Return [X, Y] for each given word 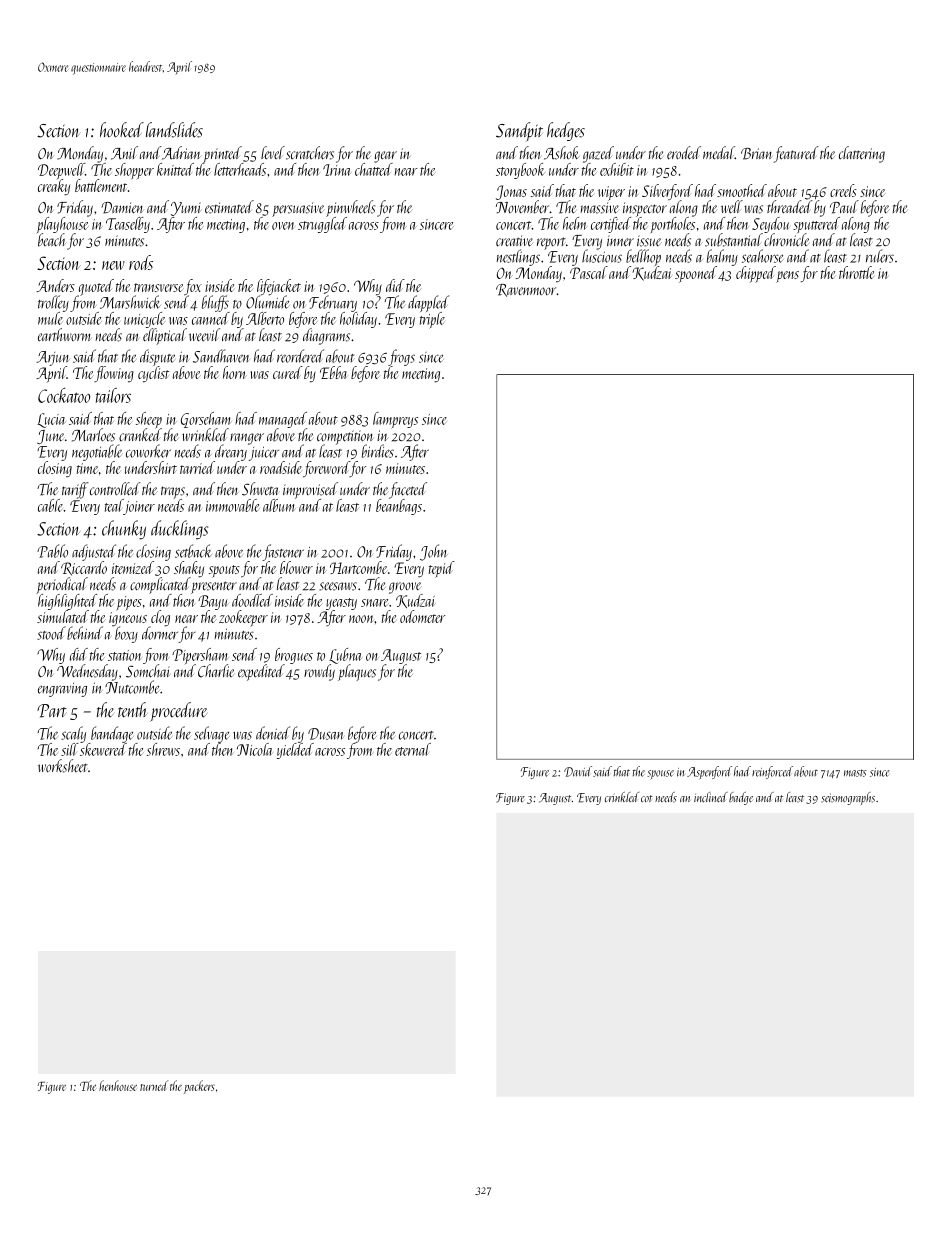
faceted [408, 490]
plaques [357, 672]
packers [199, 1087]
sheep [149, 420]
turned [154, 1085]
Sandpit [519, 132]
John [434, 552]
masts [855, 773]
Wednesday [87, 672]
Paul [844, 207]
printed [222, 154]
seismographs [848, 798]
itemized [133, 567]
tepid [442, 569]
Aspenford [709, 772]
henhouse [118, 1085]
